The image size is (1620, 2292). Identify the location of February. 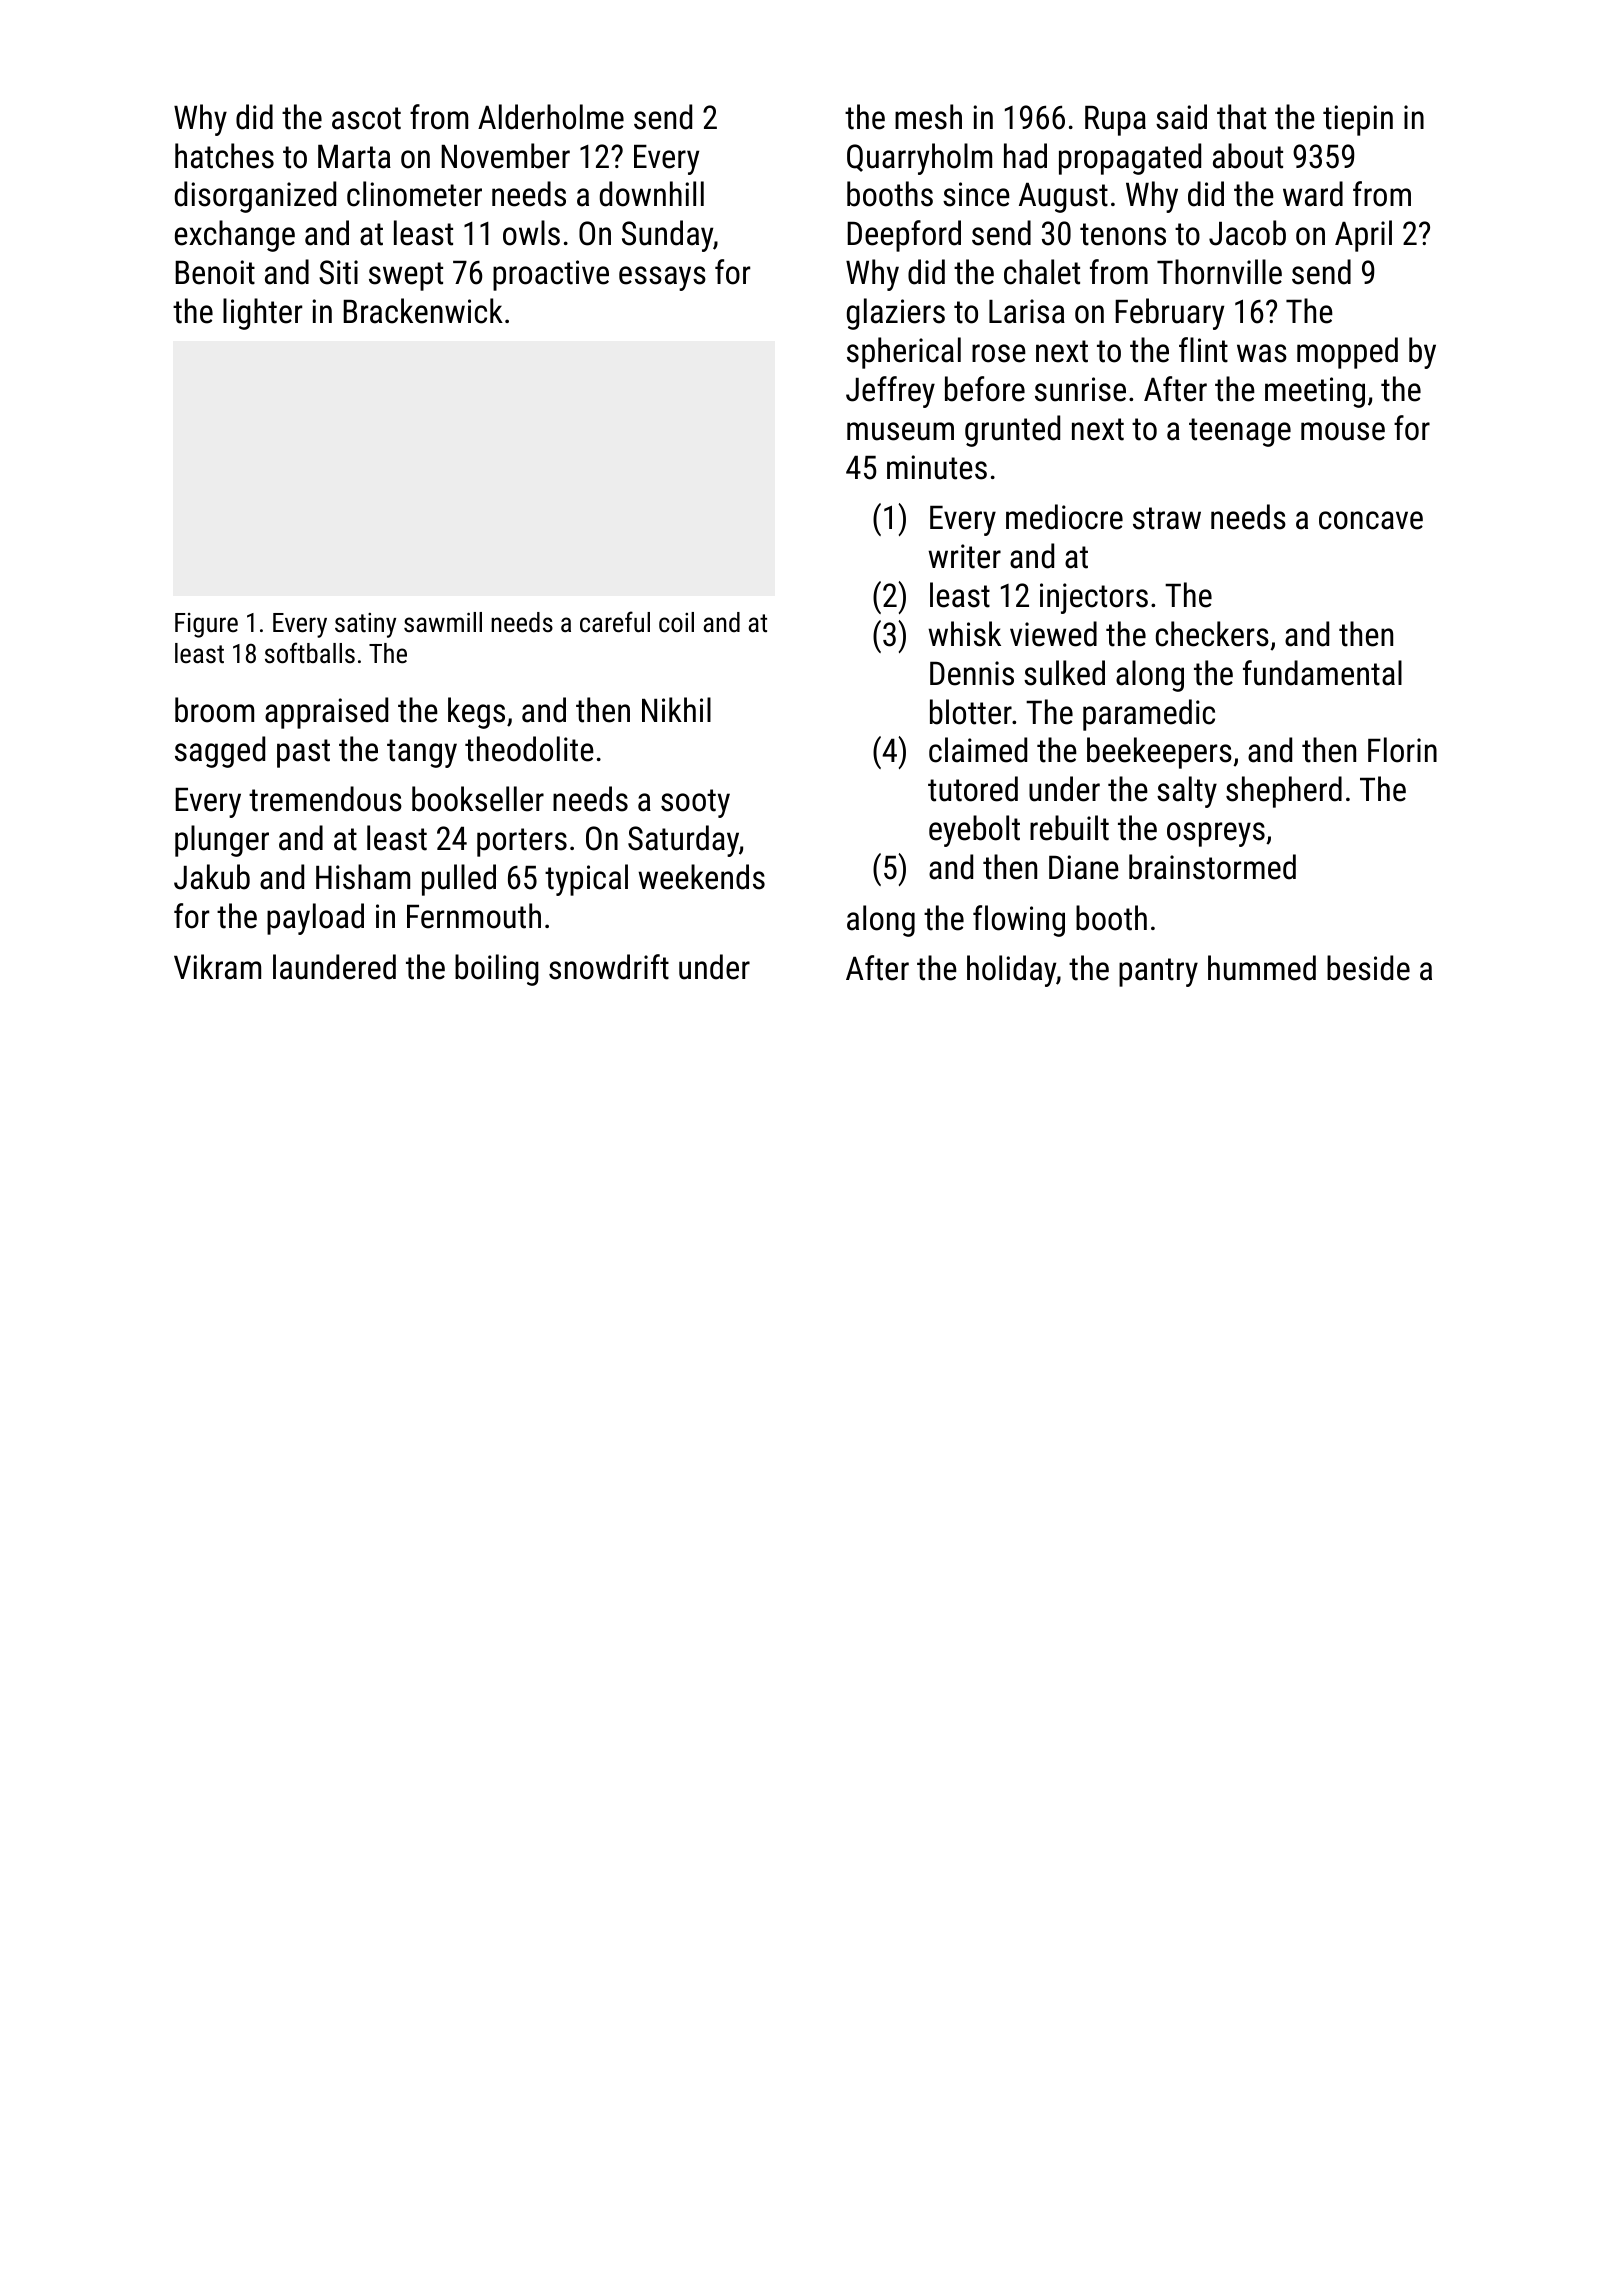
(1169, 314).
